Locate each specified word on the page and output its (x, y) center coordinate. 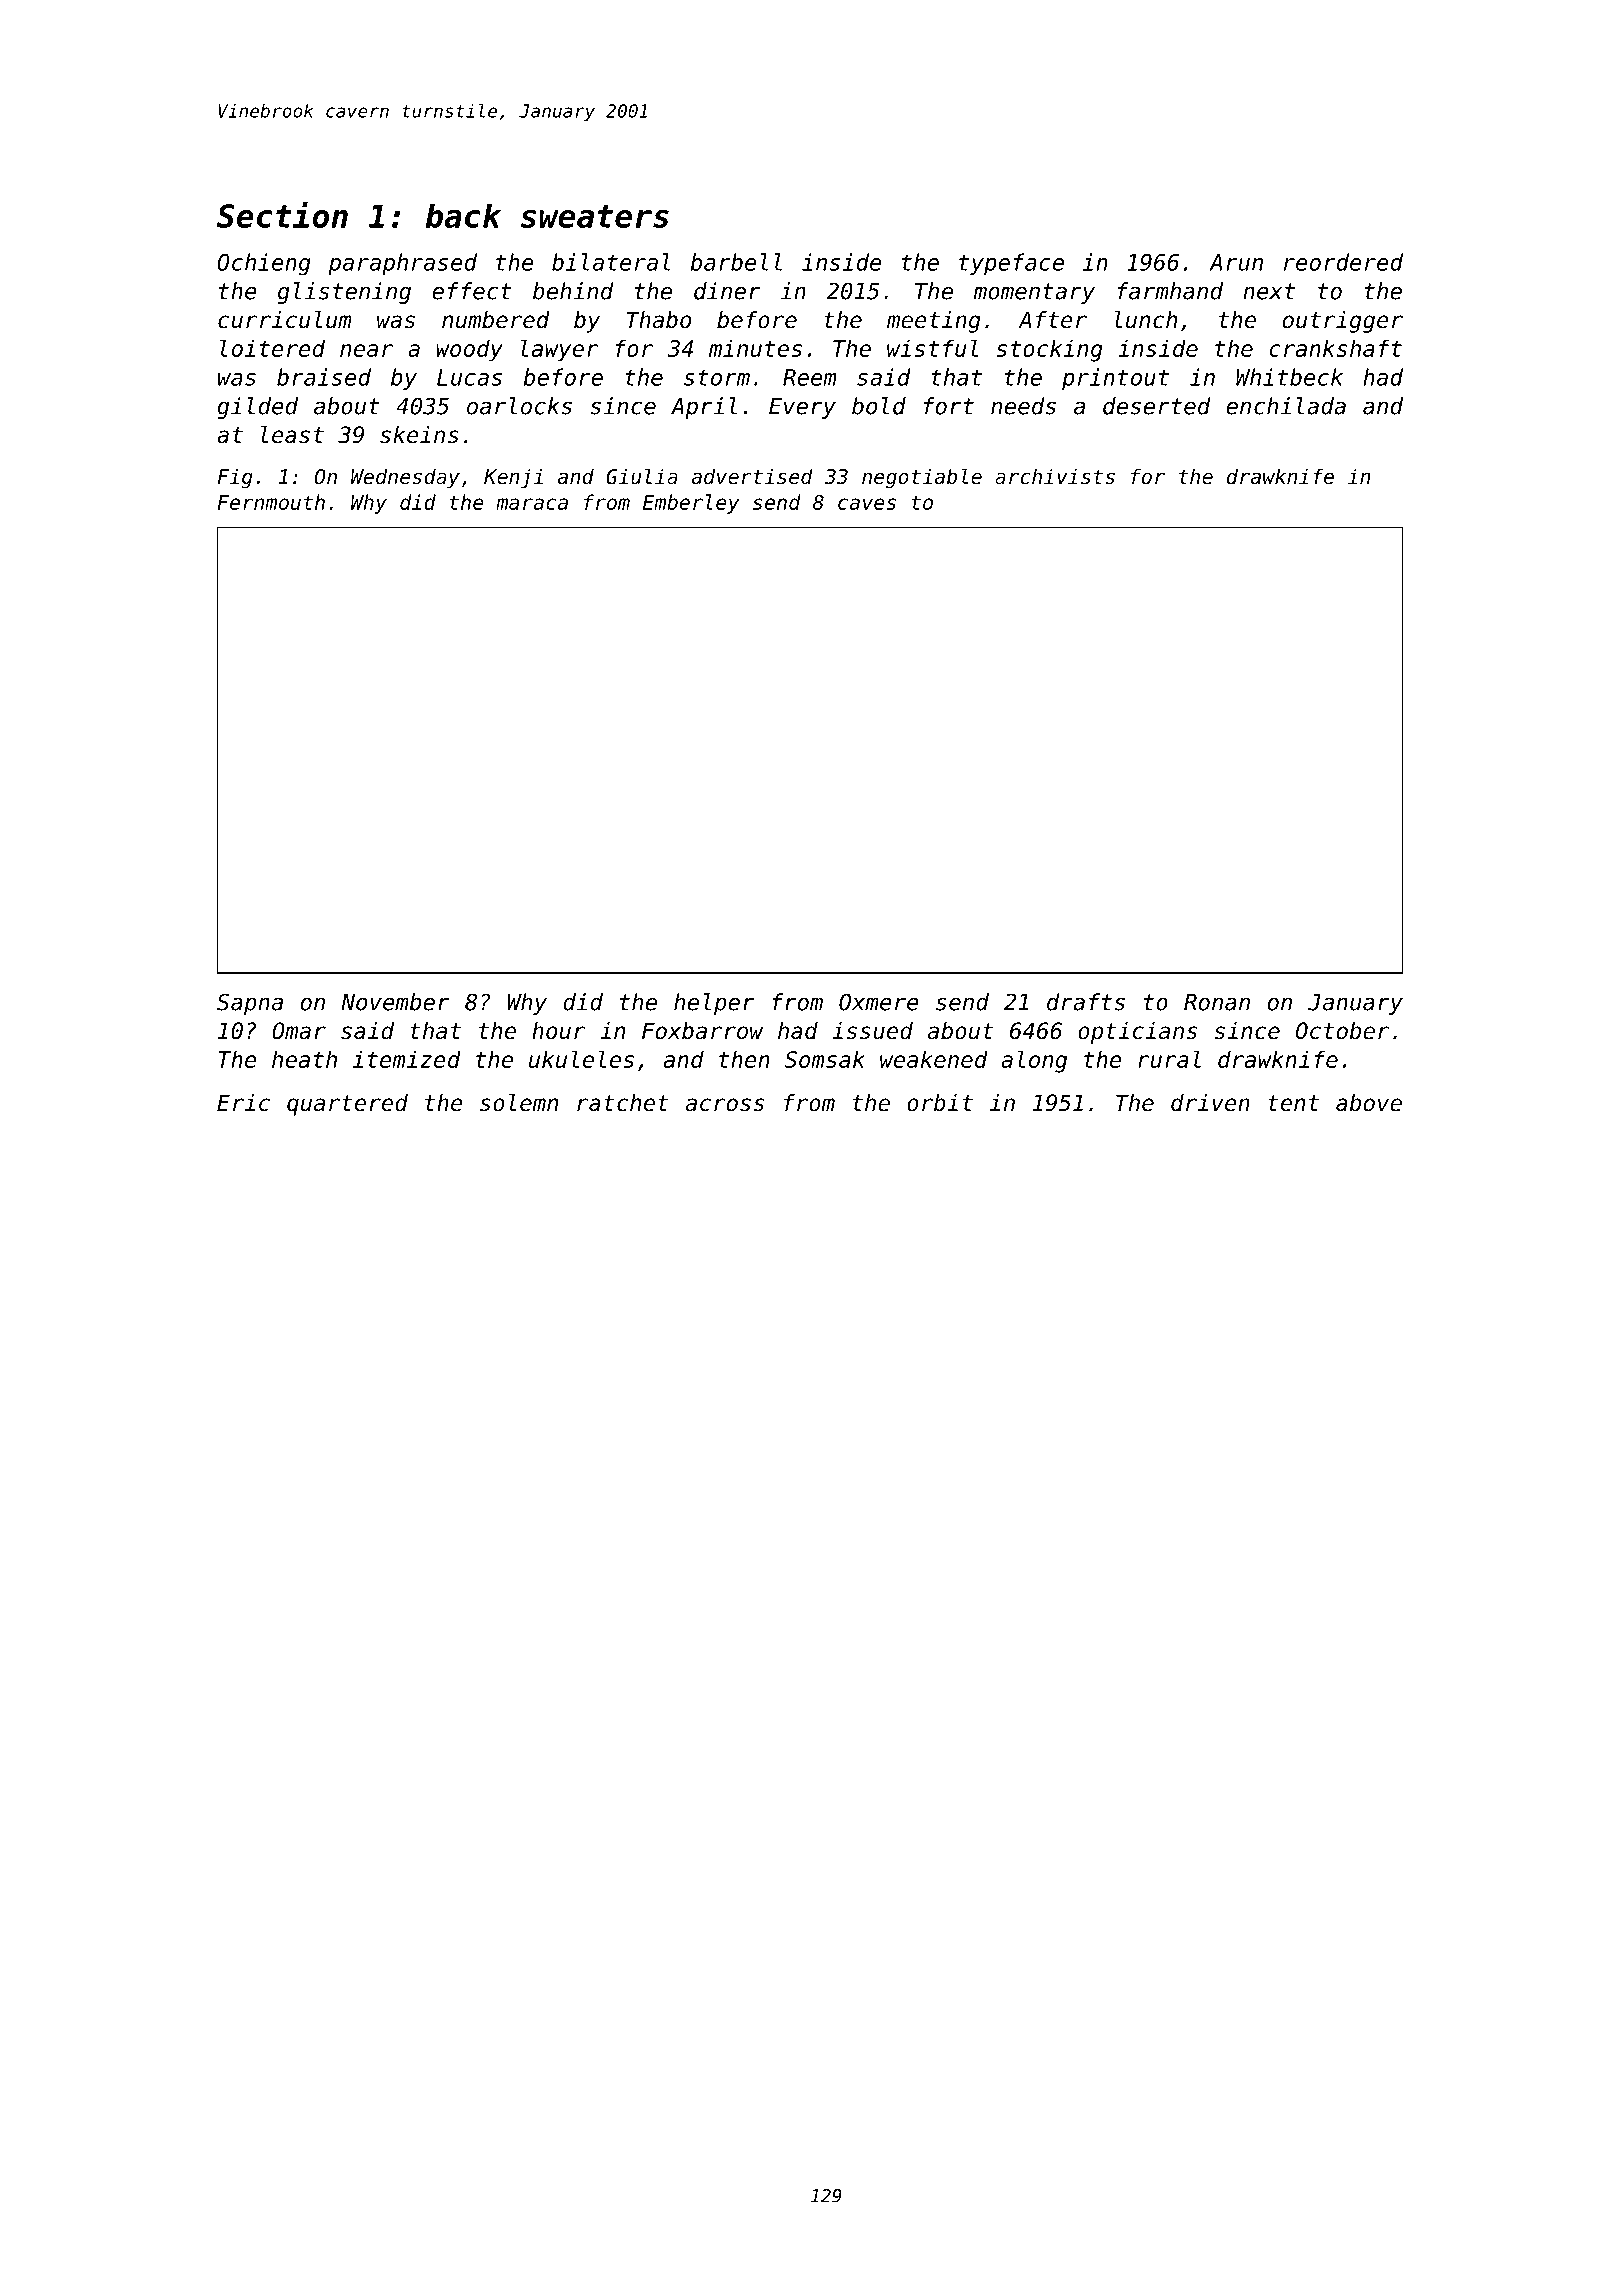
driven (1210, 1103)
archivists (1055, 476)
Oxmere (879, 1002)
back (463, 215)
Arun (1236, 262)
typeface (1011, 264)
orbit (940, 1103)
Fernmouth (271, 502)
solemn (519, 1103)
